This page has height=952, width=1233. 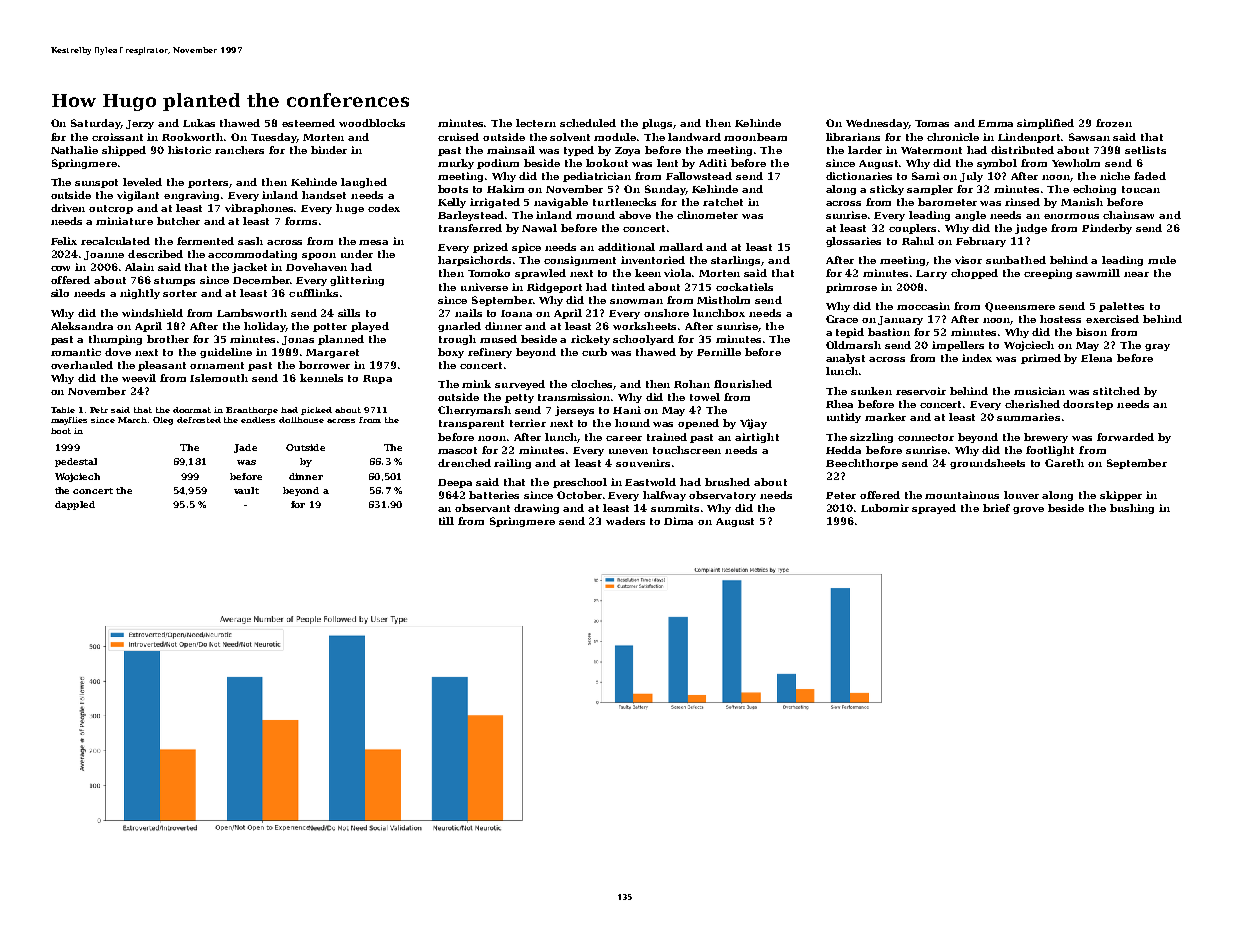 What do you see at coordinates (536, 123) in the page?
I see `lectern` at bounding box center [536, 123].
